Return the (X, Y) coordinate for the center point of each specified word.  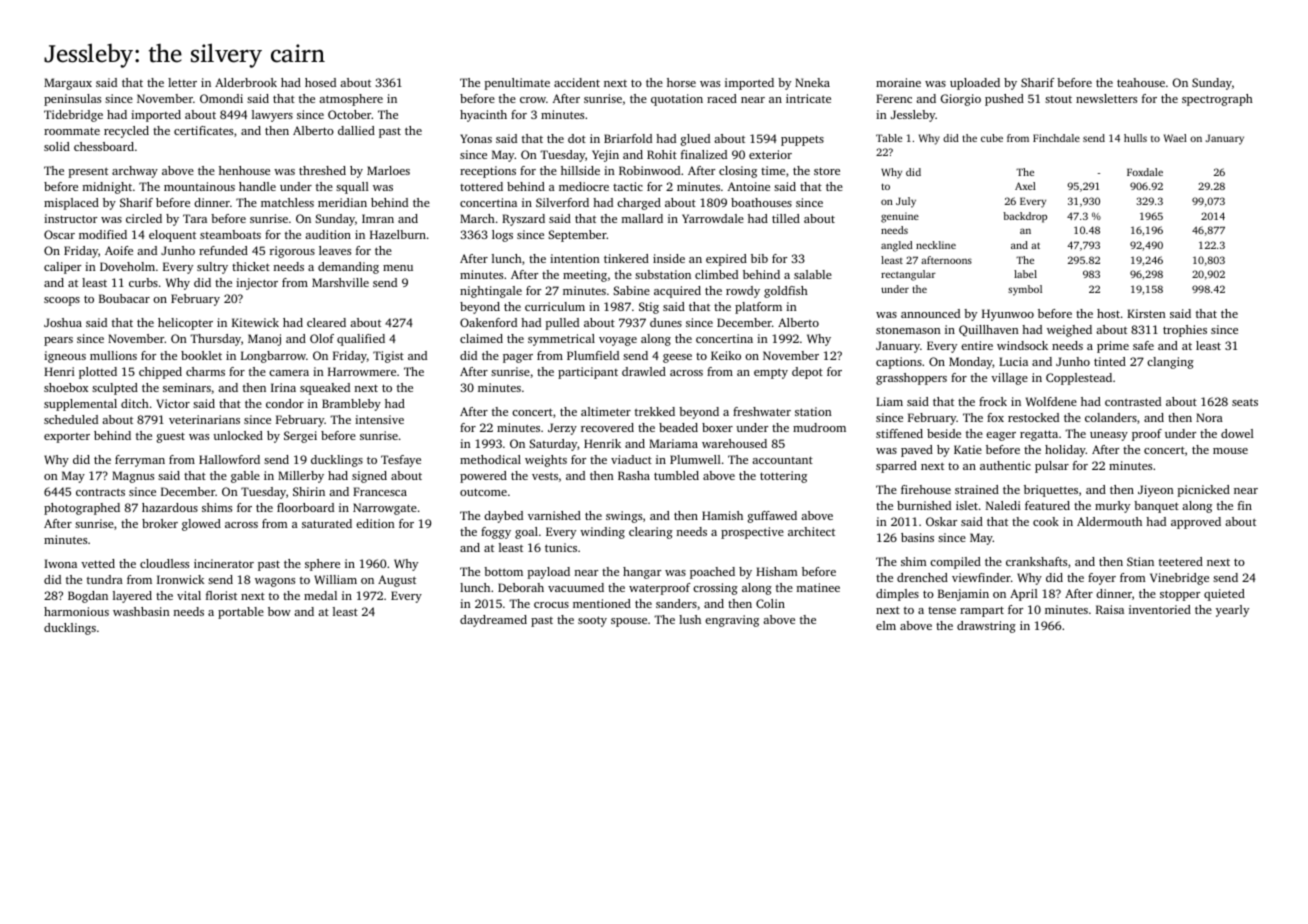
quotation (677, 100)
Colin (770, 603)
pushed (1004, 100)
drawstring (986, 627)
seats (1245, 402)
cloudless (164, 563)
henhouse (244, 170)
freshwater (762, 411)
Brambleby (351, 405)
